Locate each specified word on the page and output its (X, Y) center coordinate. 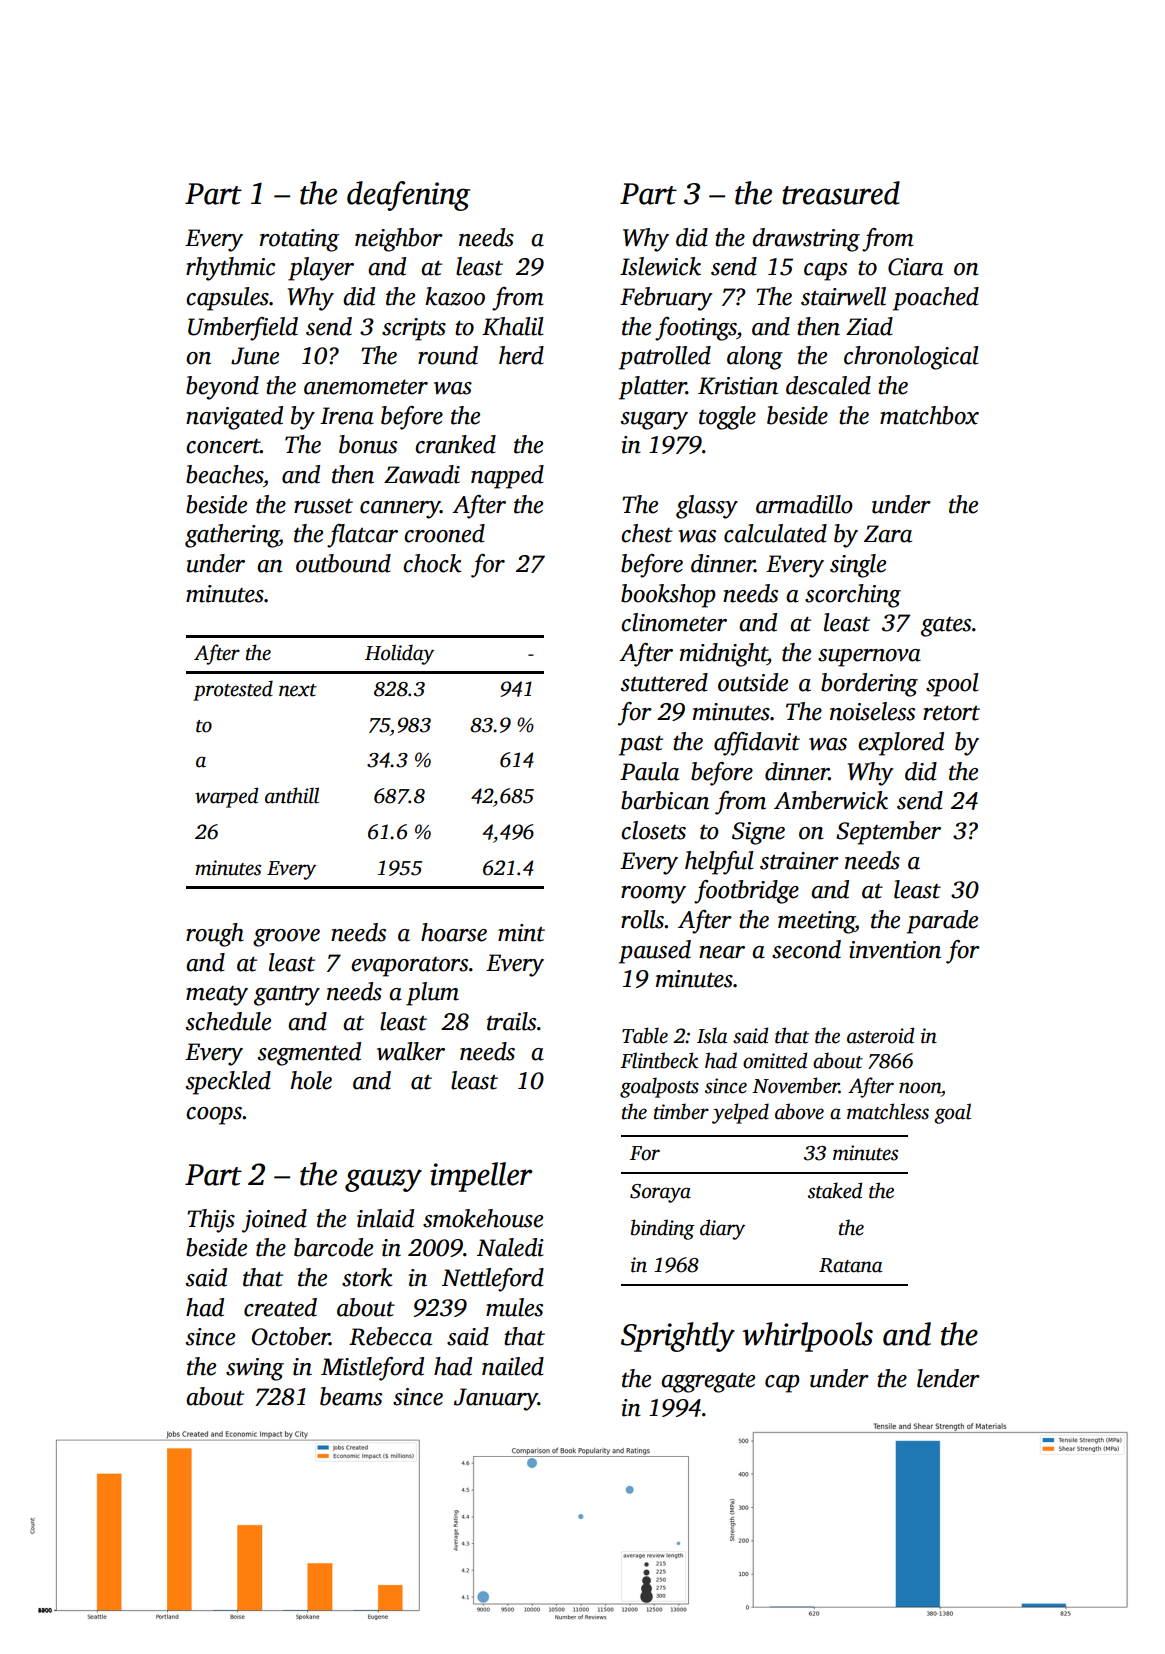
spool (952, 685)
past (641, 745)
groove (286, 938)
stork (367, 1277)
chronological (911, 358)
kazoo (455, 296)
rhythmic (230, 269)
